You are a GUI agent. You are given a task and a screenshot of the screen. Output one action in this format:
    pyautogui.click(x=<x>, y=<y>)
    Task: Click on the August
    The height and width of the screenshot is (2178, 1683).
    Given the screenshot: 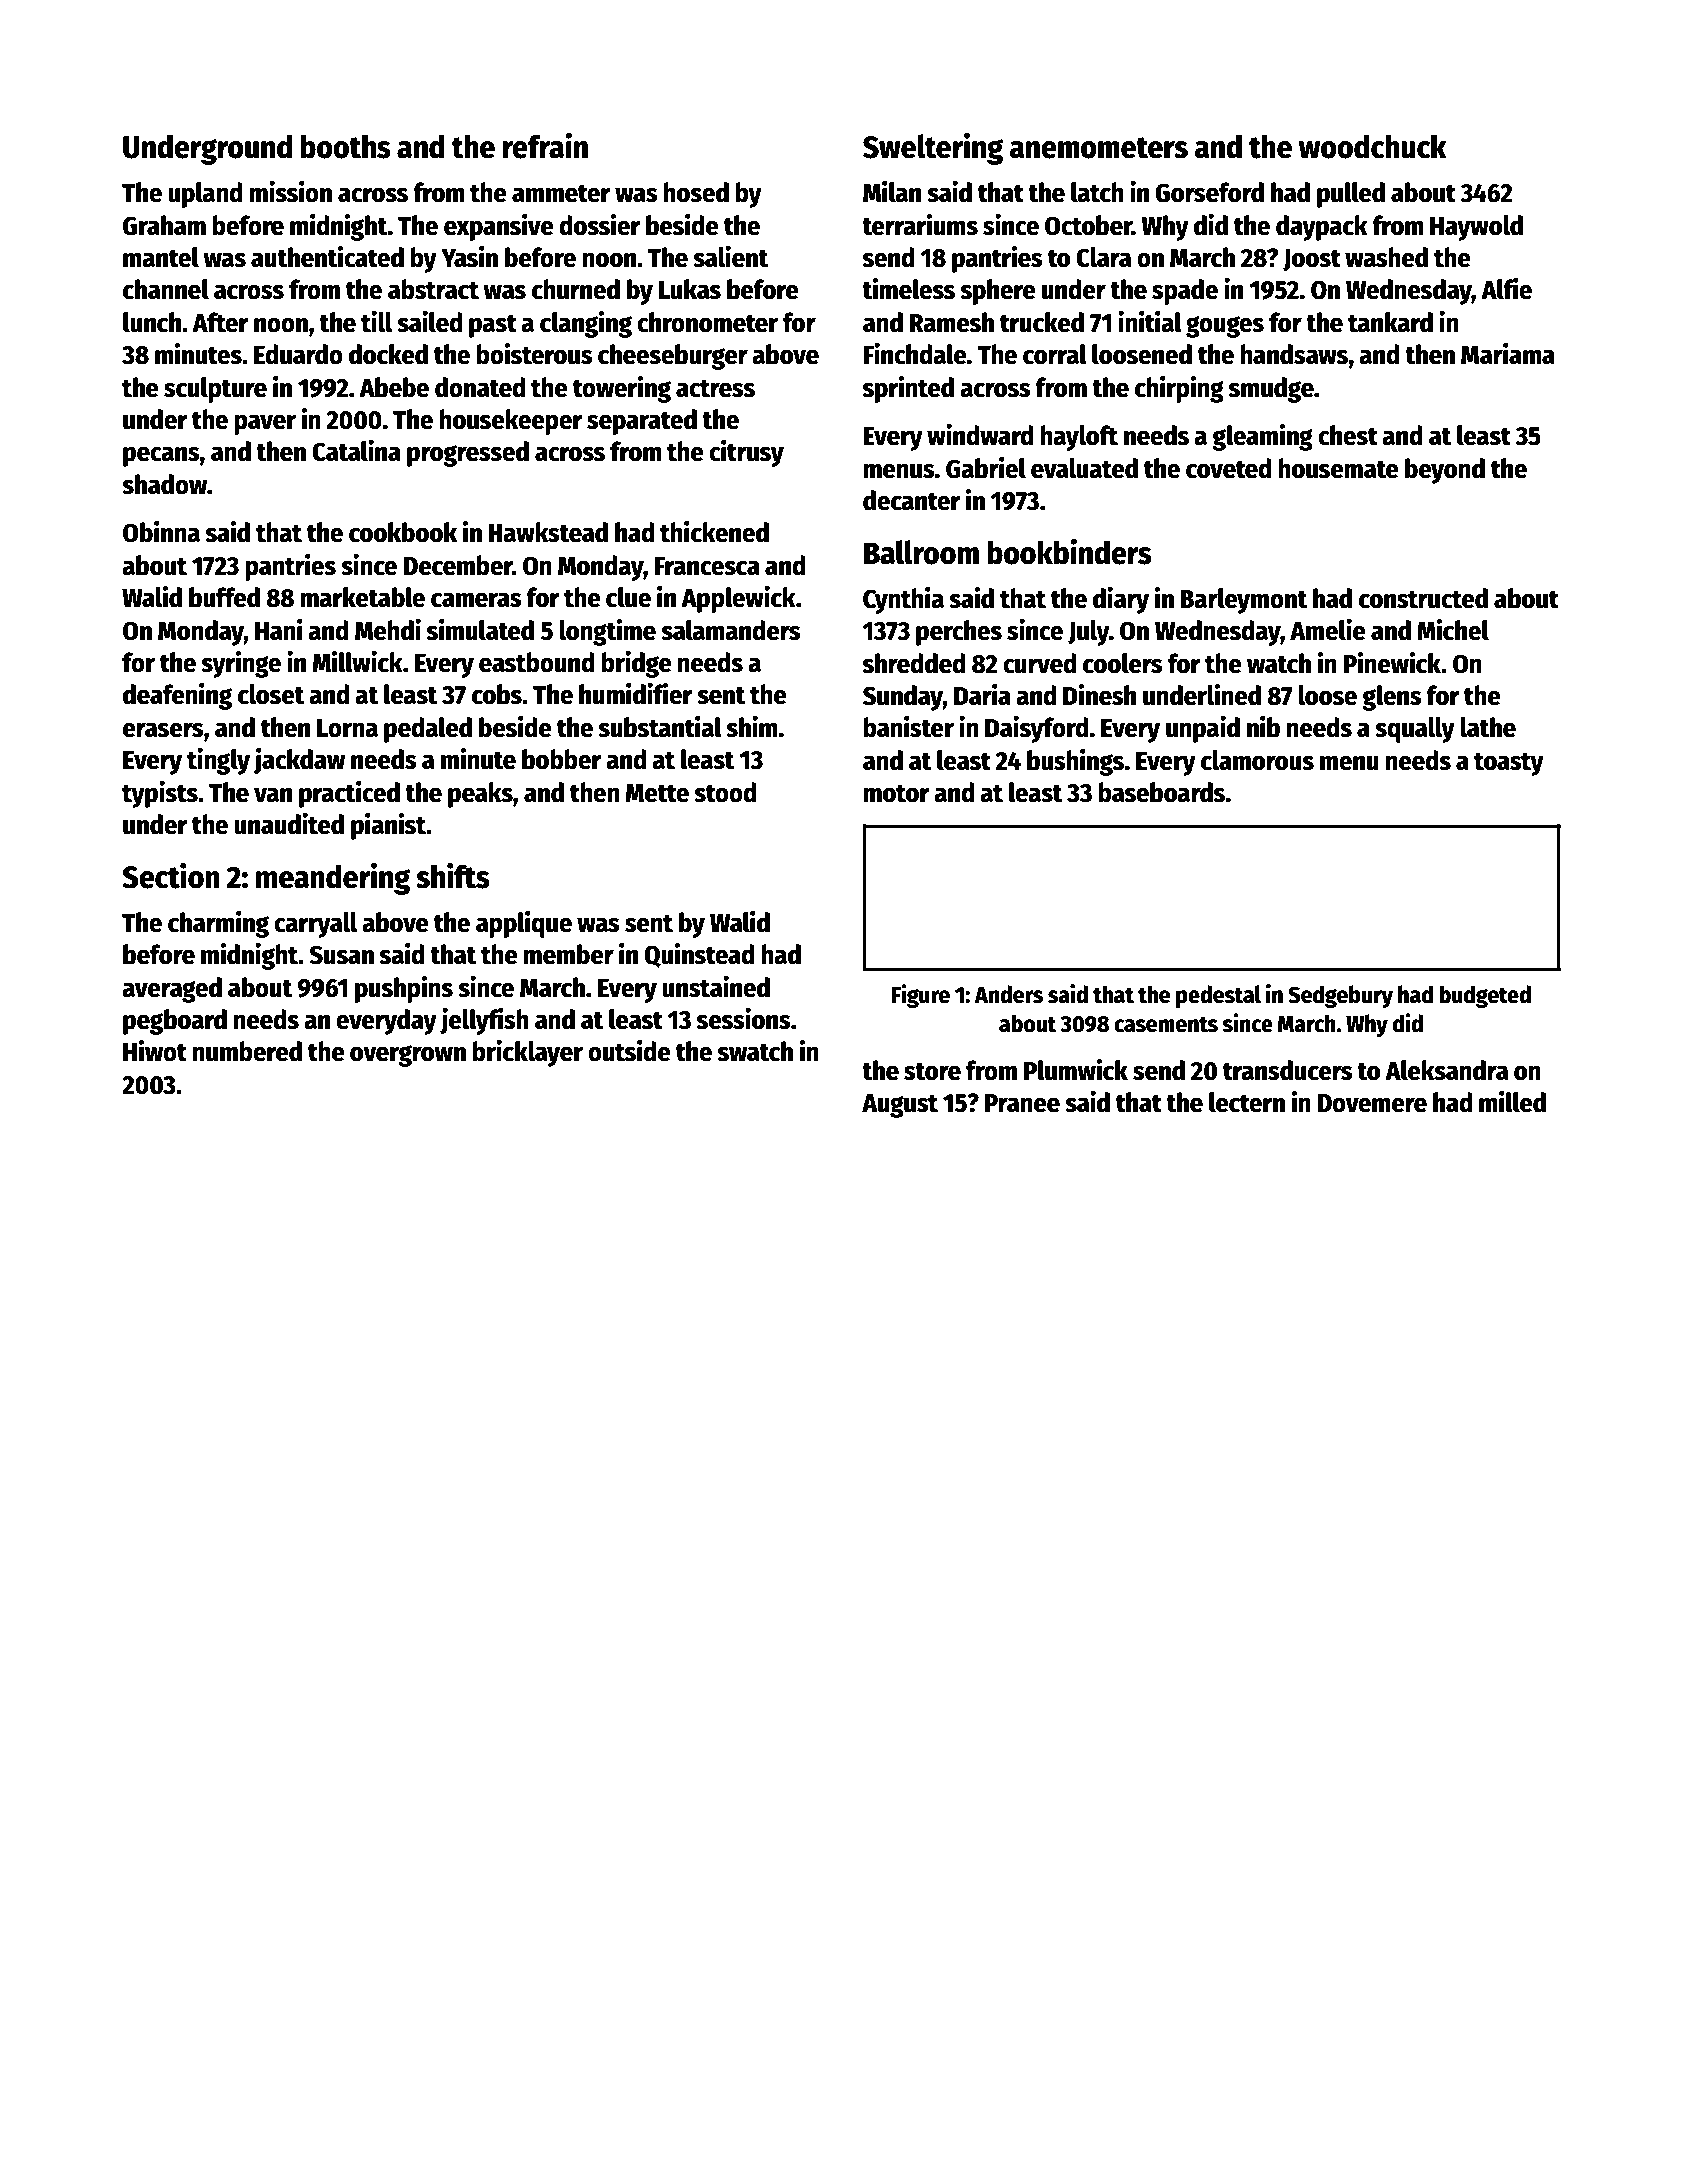 What is the action you would take?
    pyautogui.click(x=900, y=1106)
